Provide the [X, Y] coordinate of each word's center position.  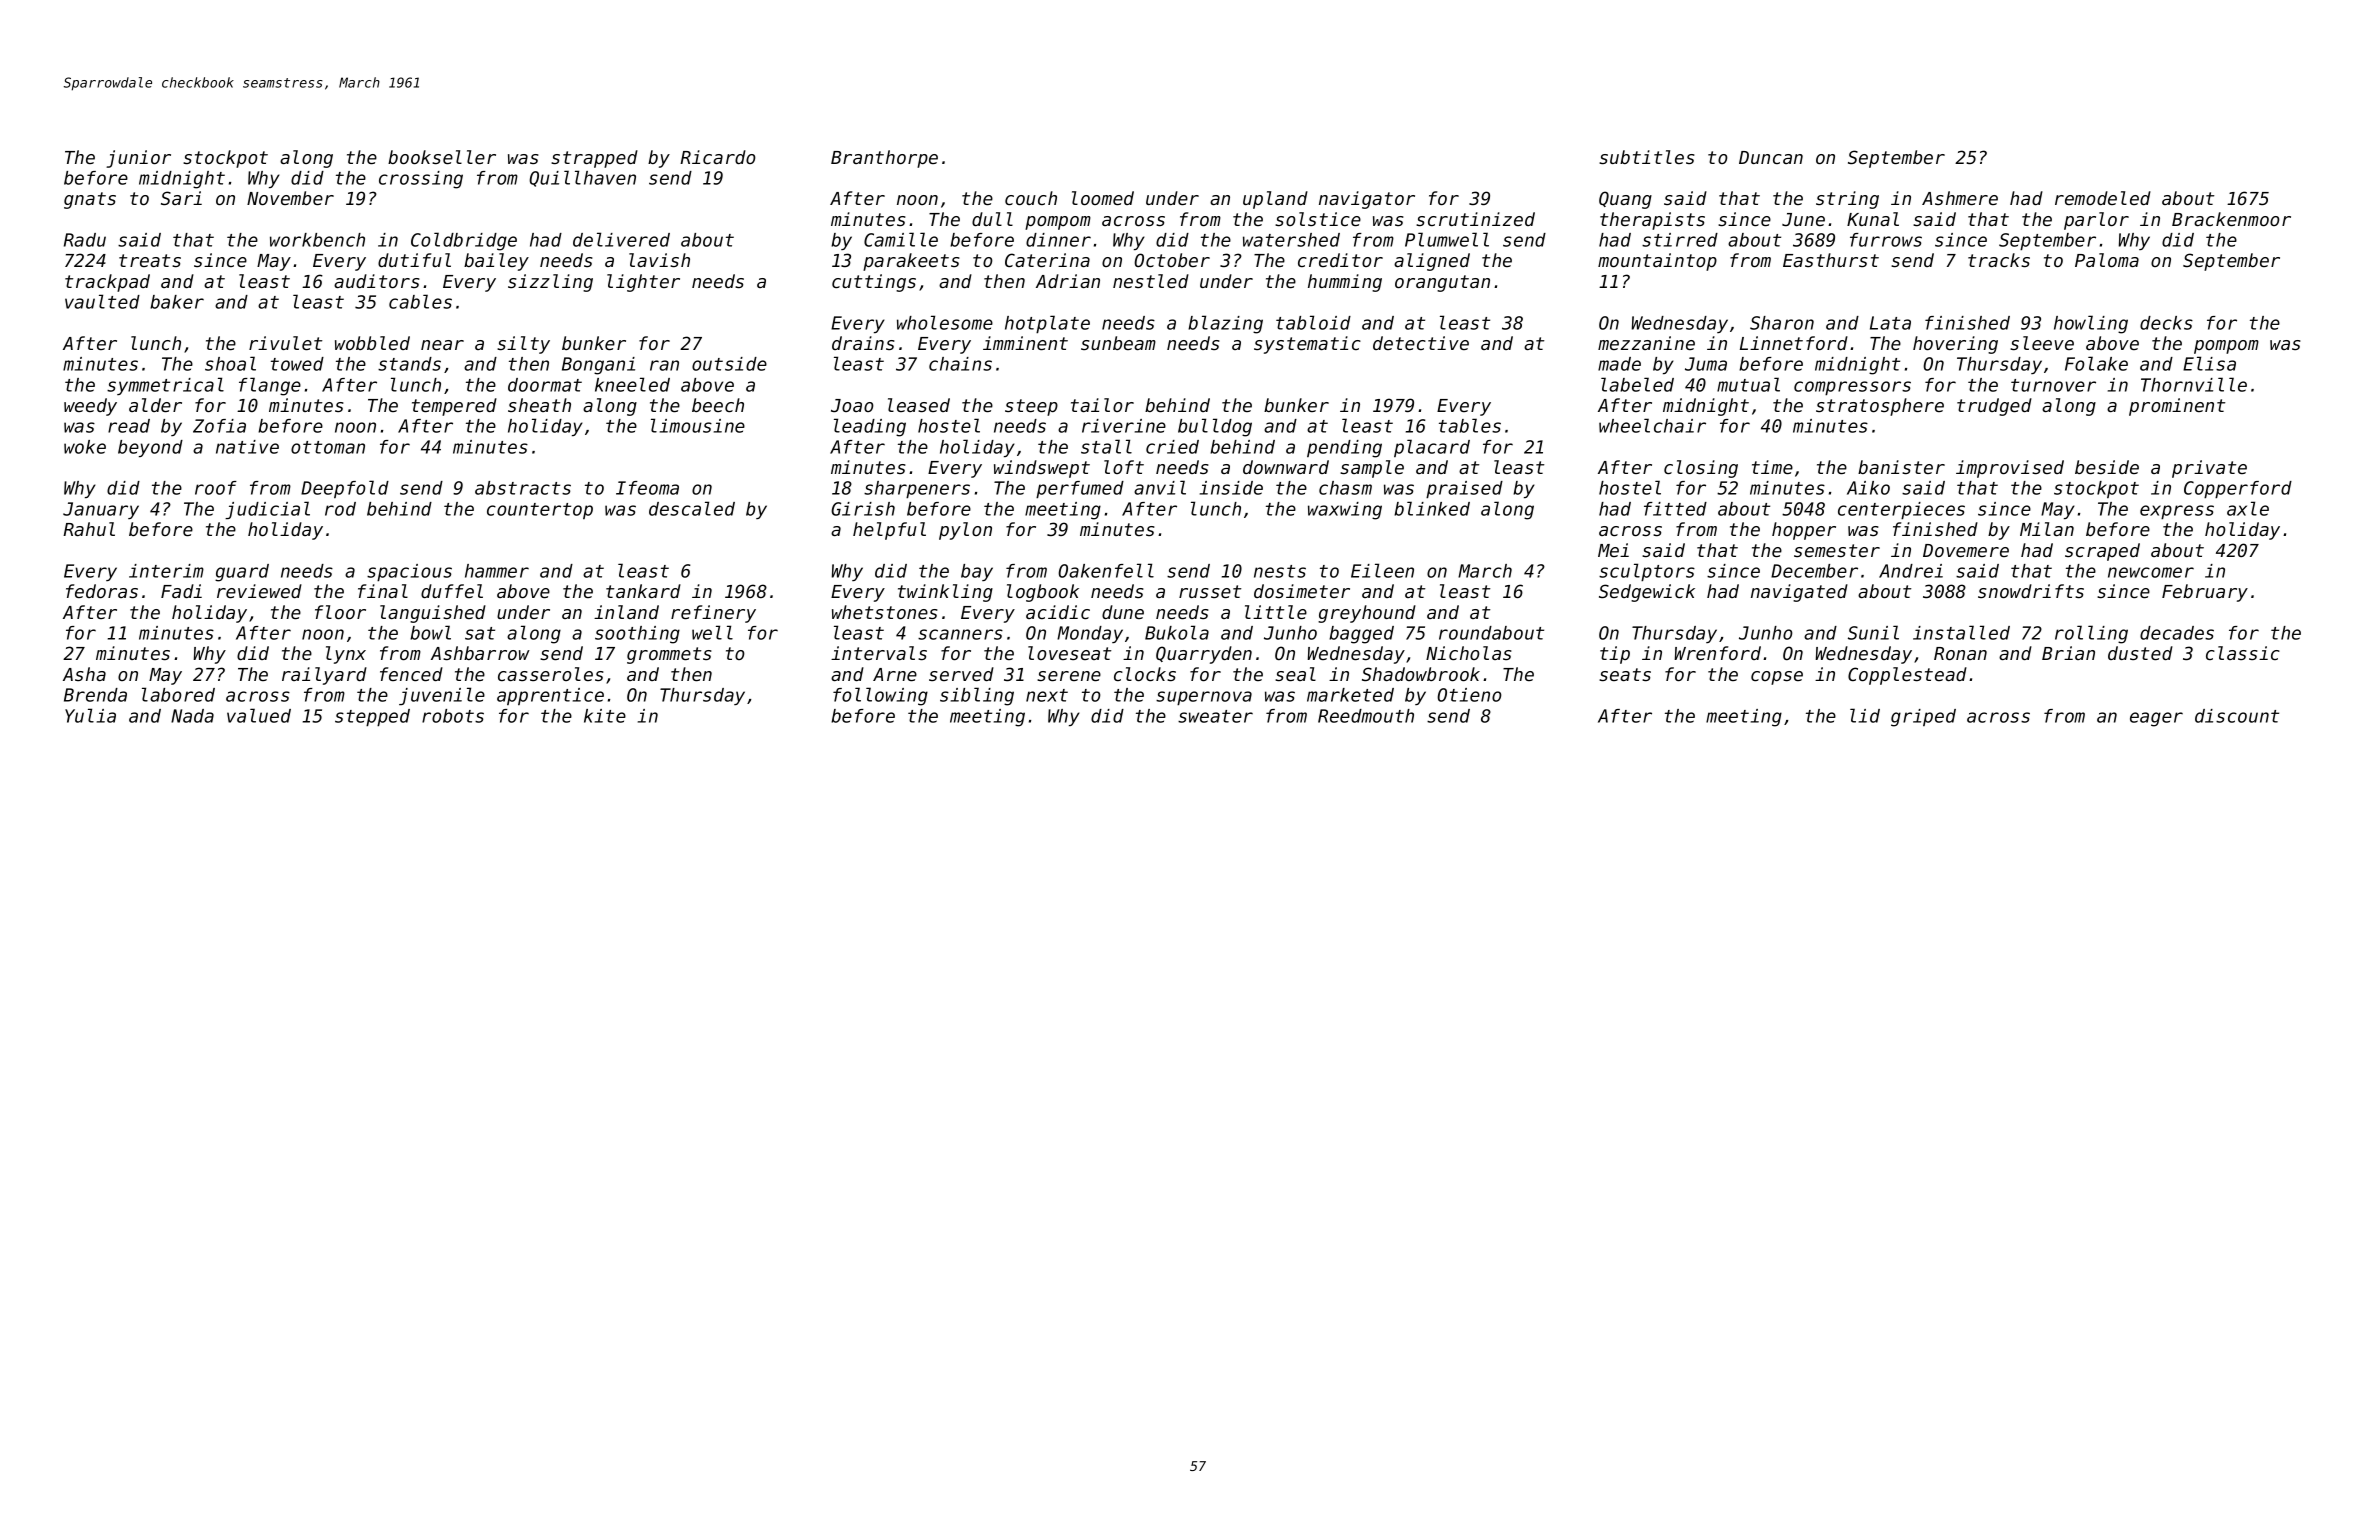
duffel [452, 591]
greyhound [1367, 614]
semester [1837, 550]
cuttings [874, 283]
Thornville [2194, 384]
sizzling [550, 283]
